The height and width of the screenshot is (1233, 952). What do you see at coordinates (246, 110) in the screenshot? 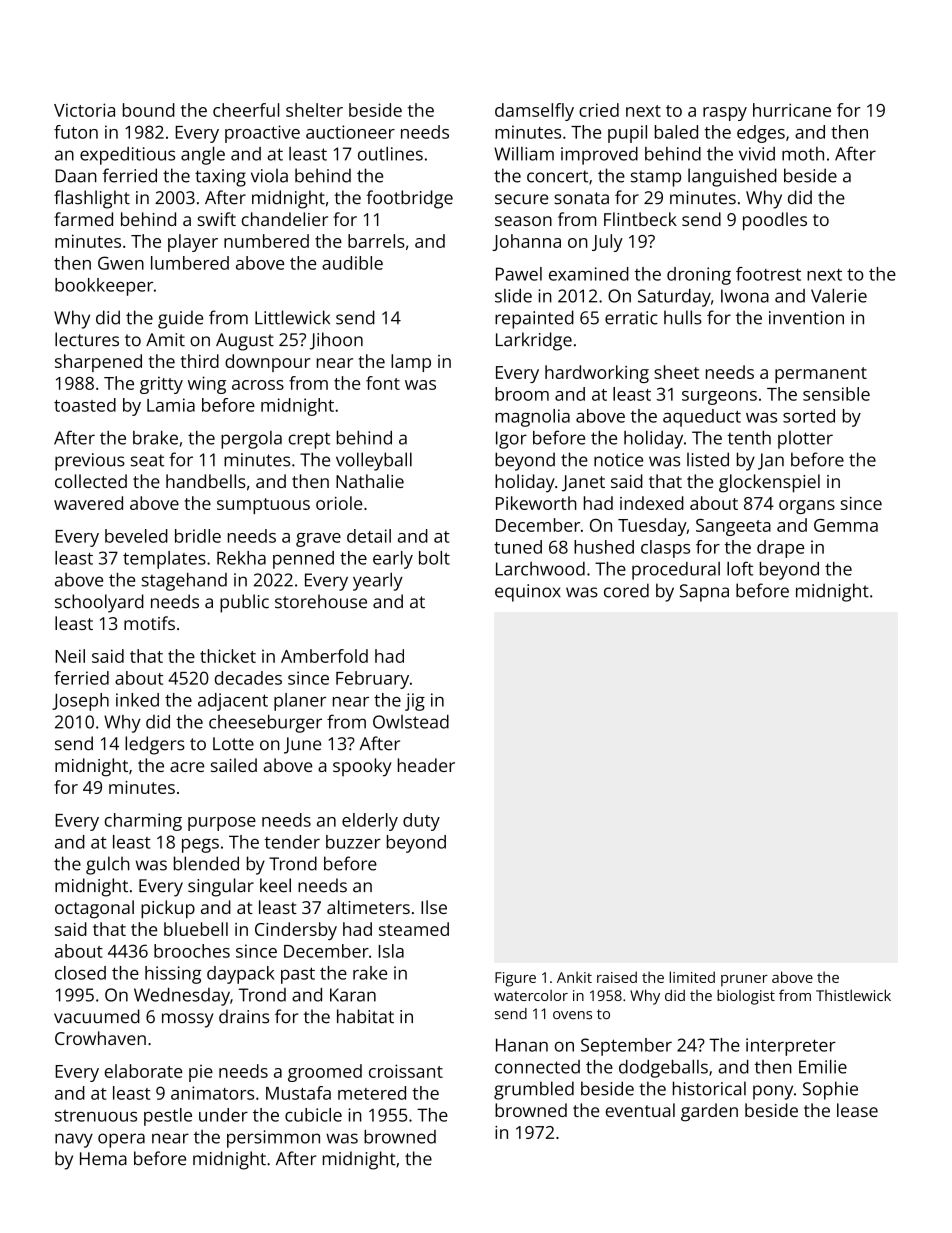
I see `cheerful` at bounding box center [246, 110].
